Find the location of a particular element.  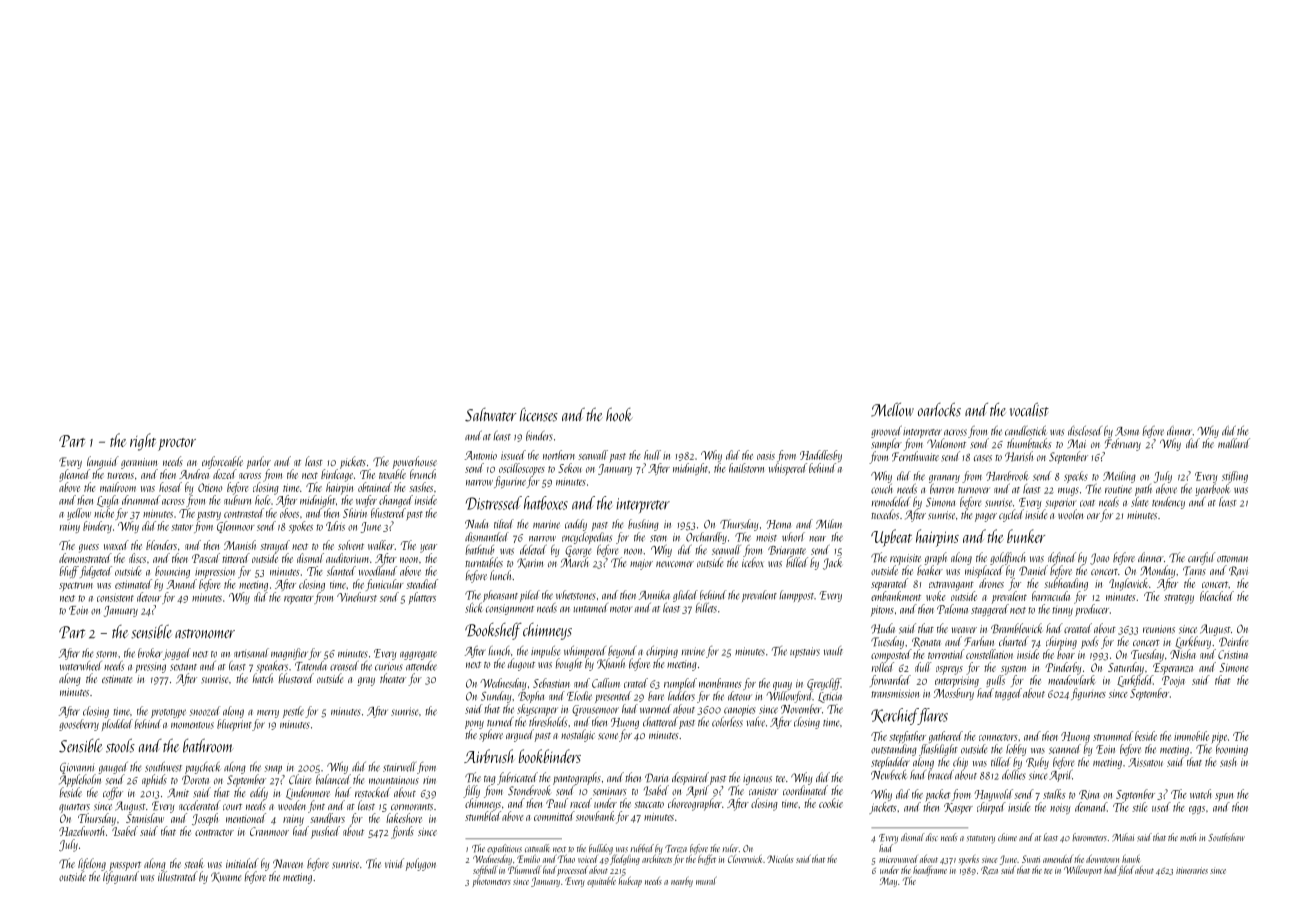

Southshaw is located at coordinates (1226, 837).
